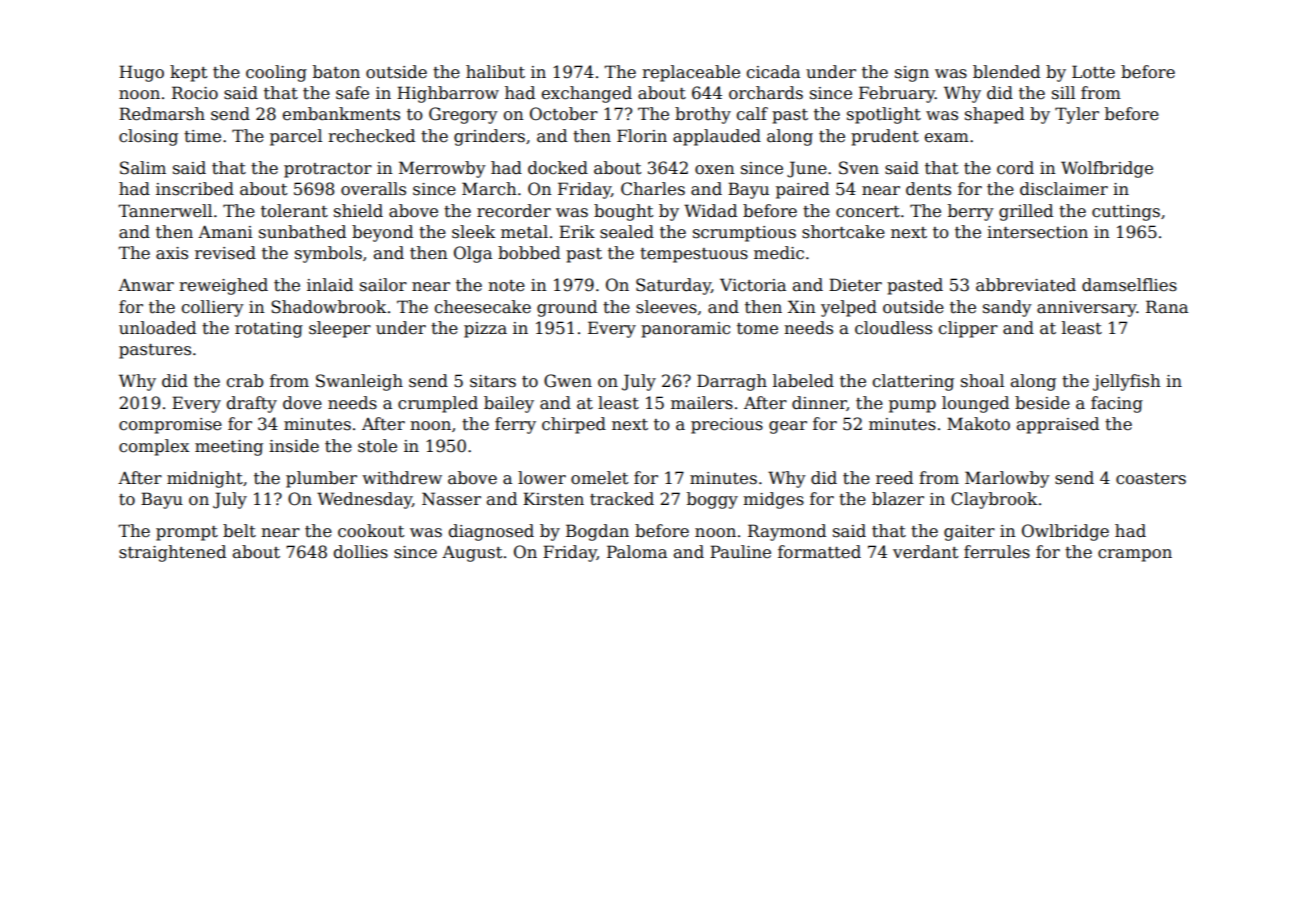 The height and width of the page is (924, 1308). I want to click on Paloma, so click(637, 552).
